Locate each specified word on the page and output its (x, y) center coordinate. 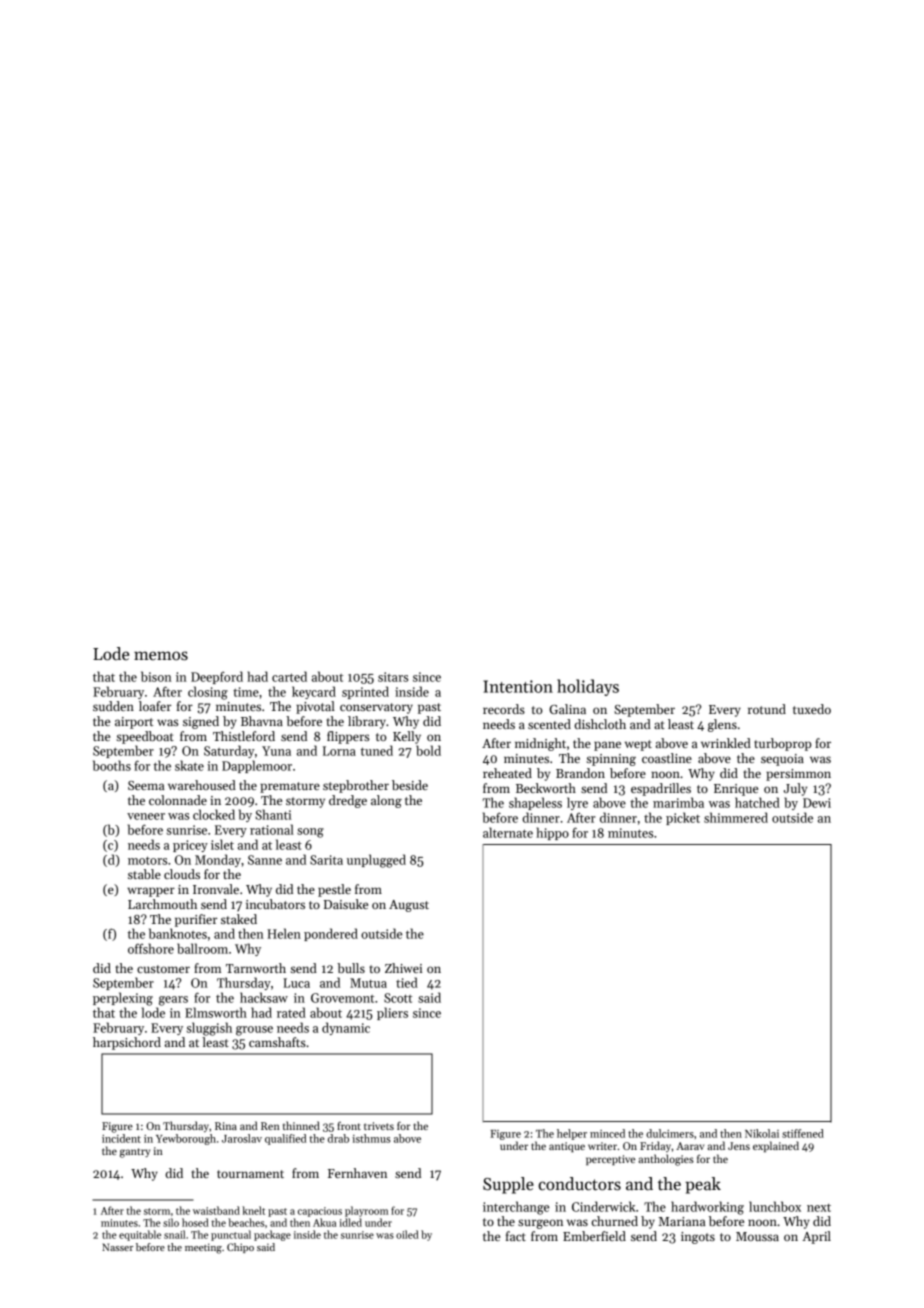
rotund (767, 709)
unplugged (376, 861)
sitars (393, 677)
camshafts (277, 1042)
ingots (698, 1238)
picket (683, 818)
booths (112, 765)
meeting (203, 1248)
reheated (507, 773)
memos (161, 656)
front (349, 1126)
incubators (275, 904)
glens (722, 725)
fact (516, 1236)
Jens (739, 1146)
